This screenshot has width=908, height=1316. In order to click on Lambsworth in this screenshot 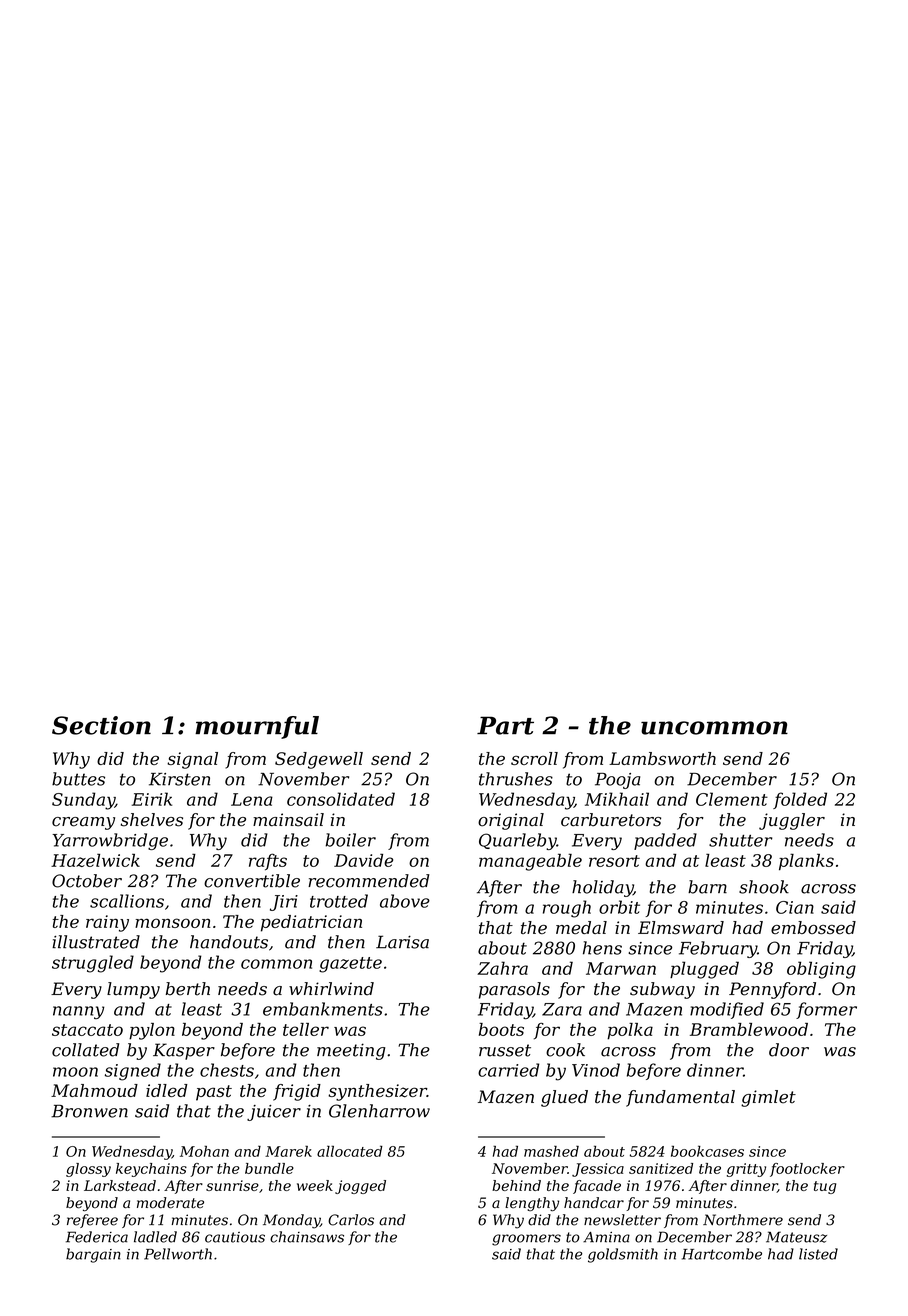, I will do `click(662, 758)`.
